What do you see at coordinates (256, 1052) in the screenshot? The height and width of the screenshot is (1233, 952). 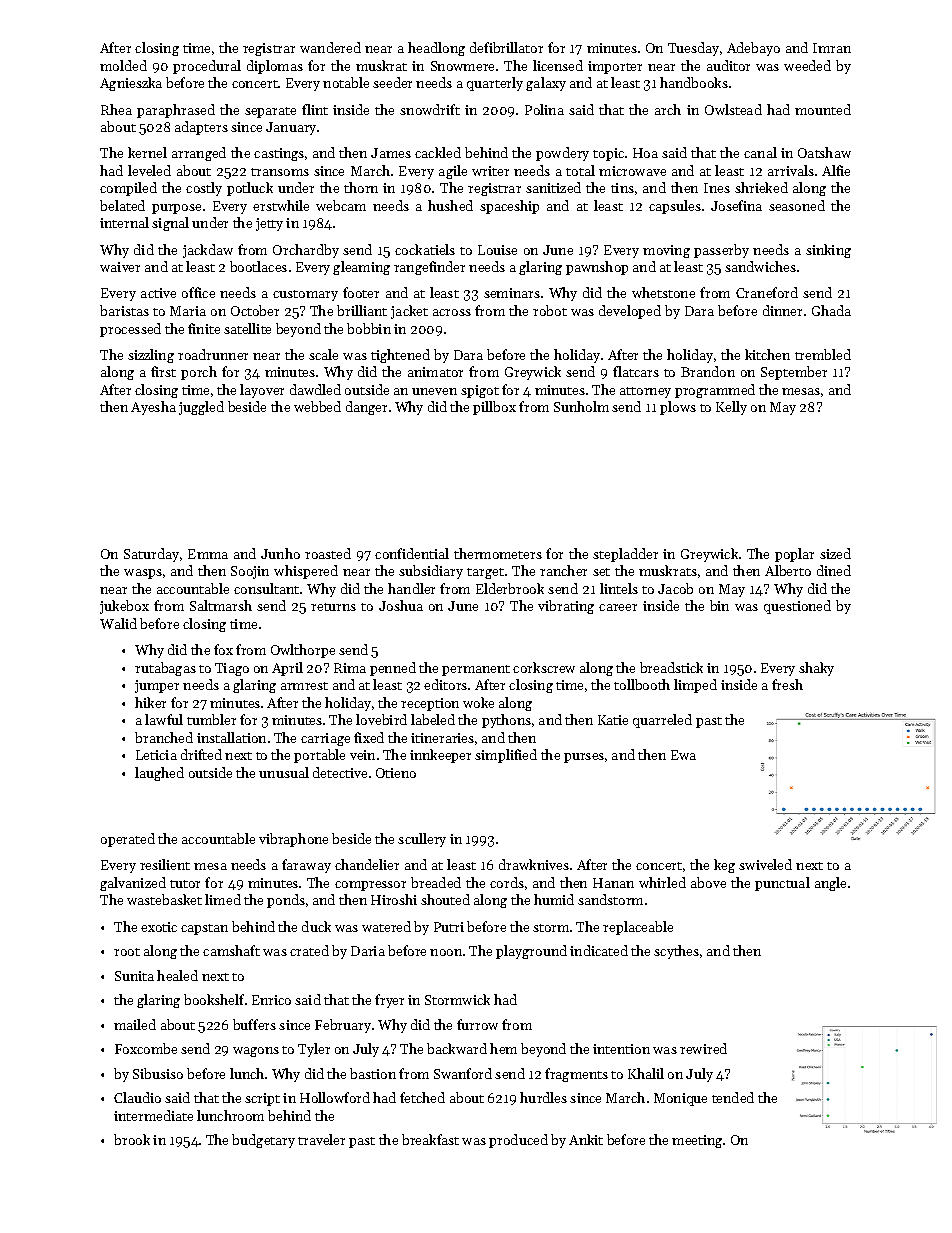 I see `wagons` at bounding box center [256, 1052].
